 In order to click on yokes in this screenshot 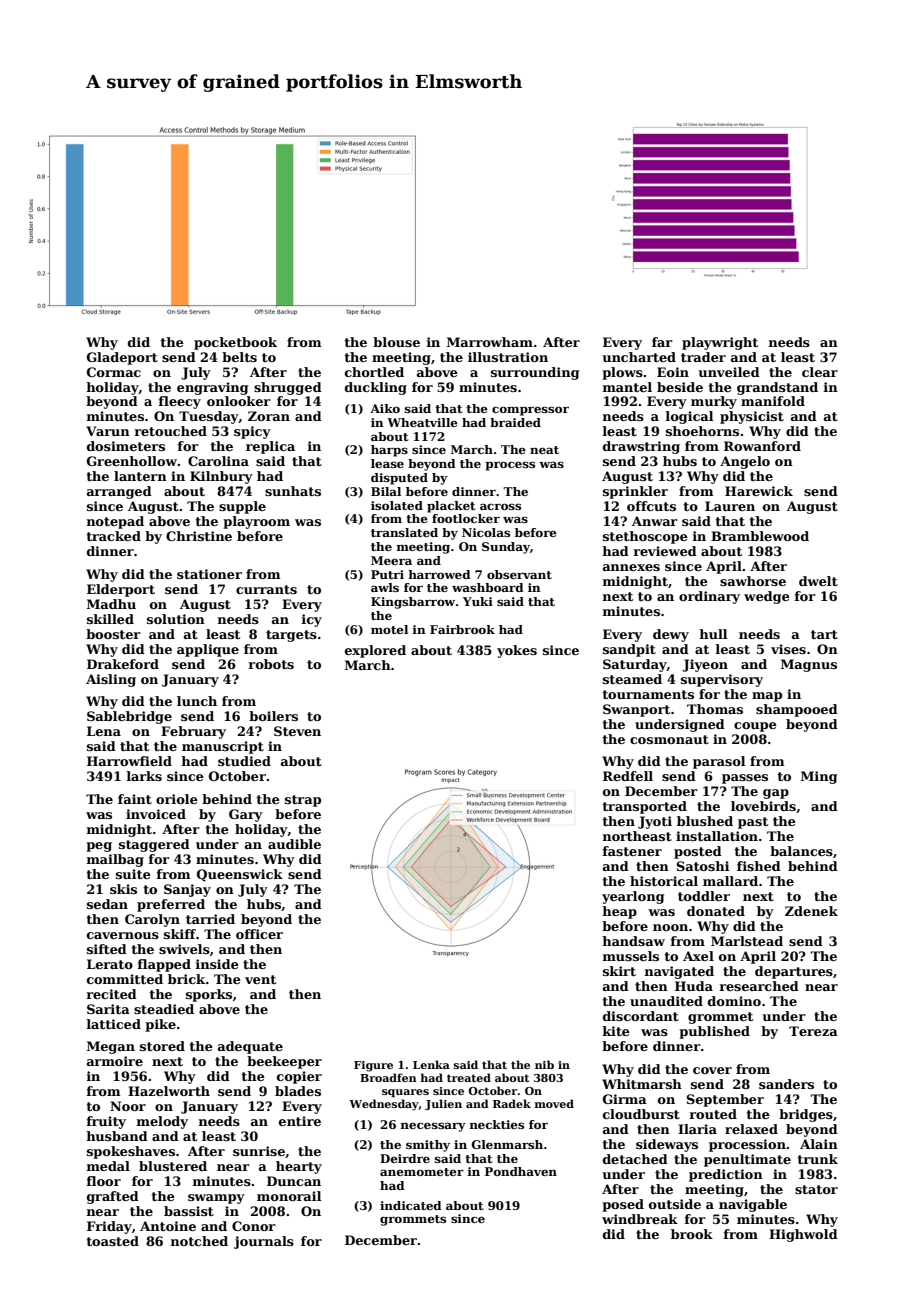, I will do `click(517, 651)`.
